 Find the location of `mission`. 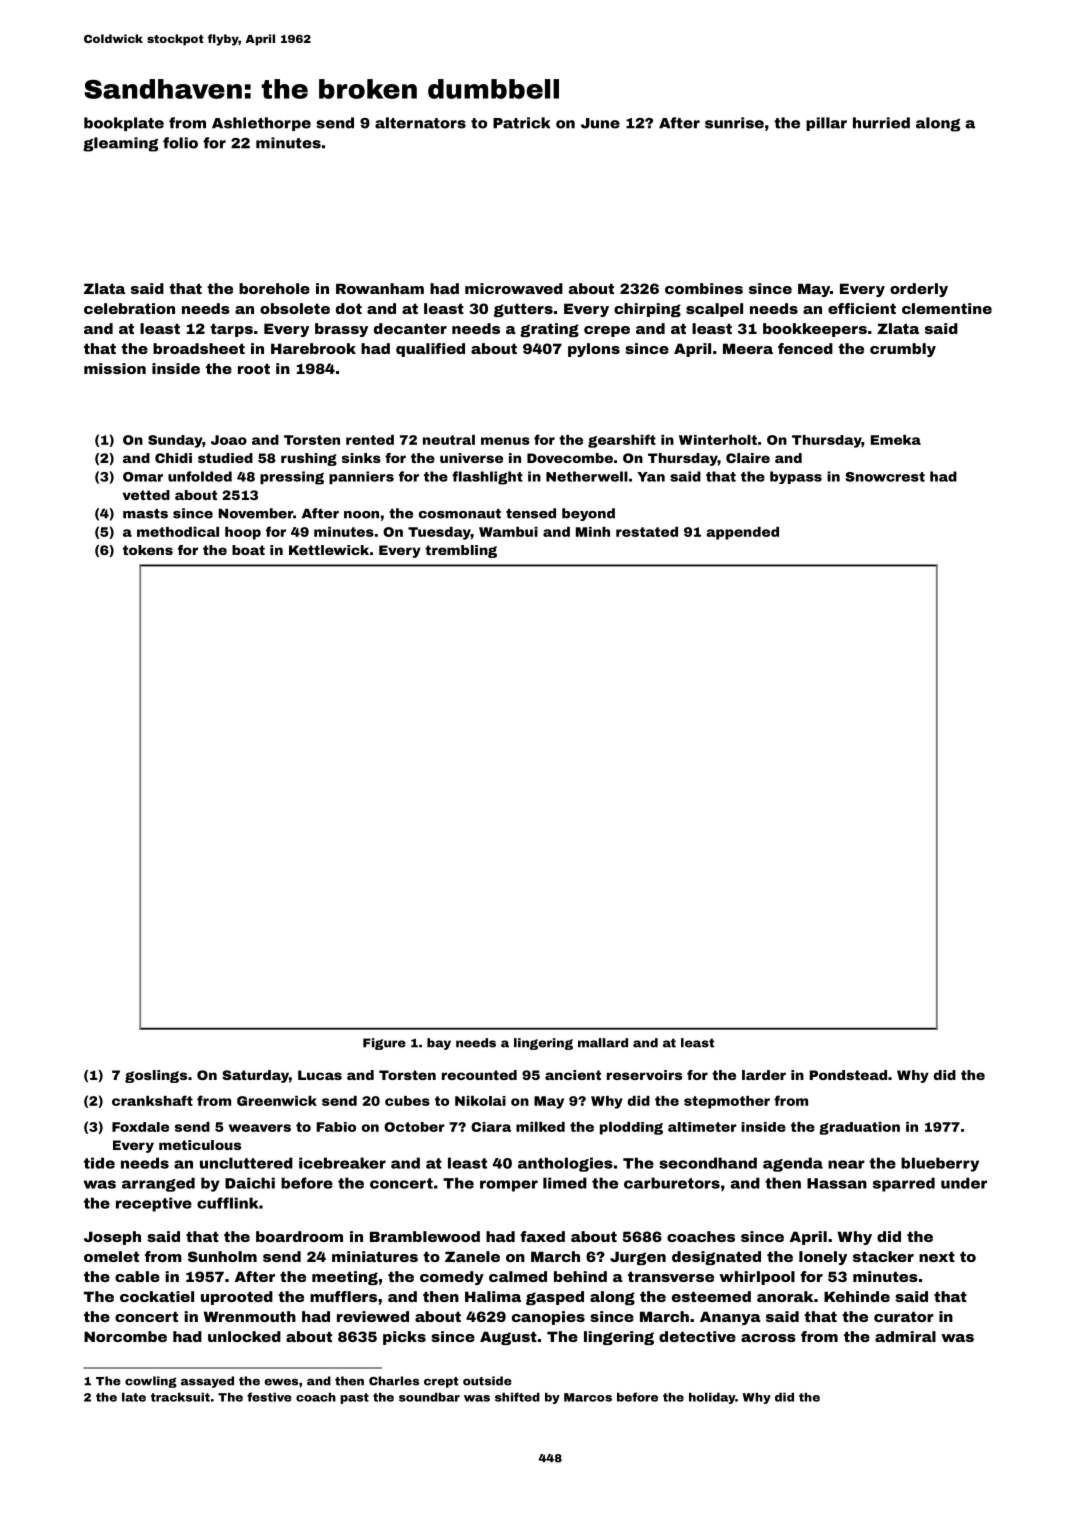

mission is located at coordinates (115, 368).
